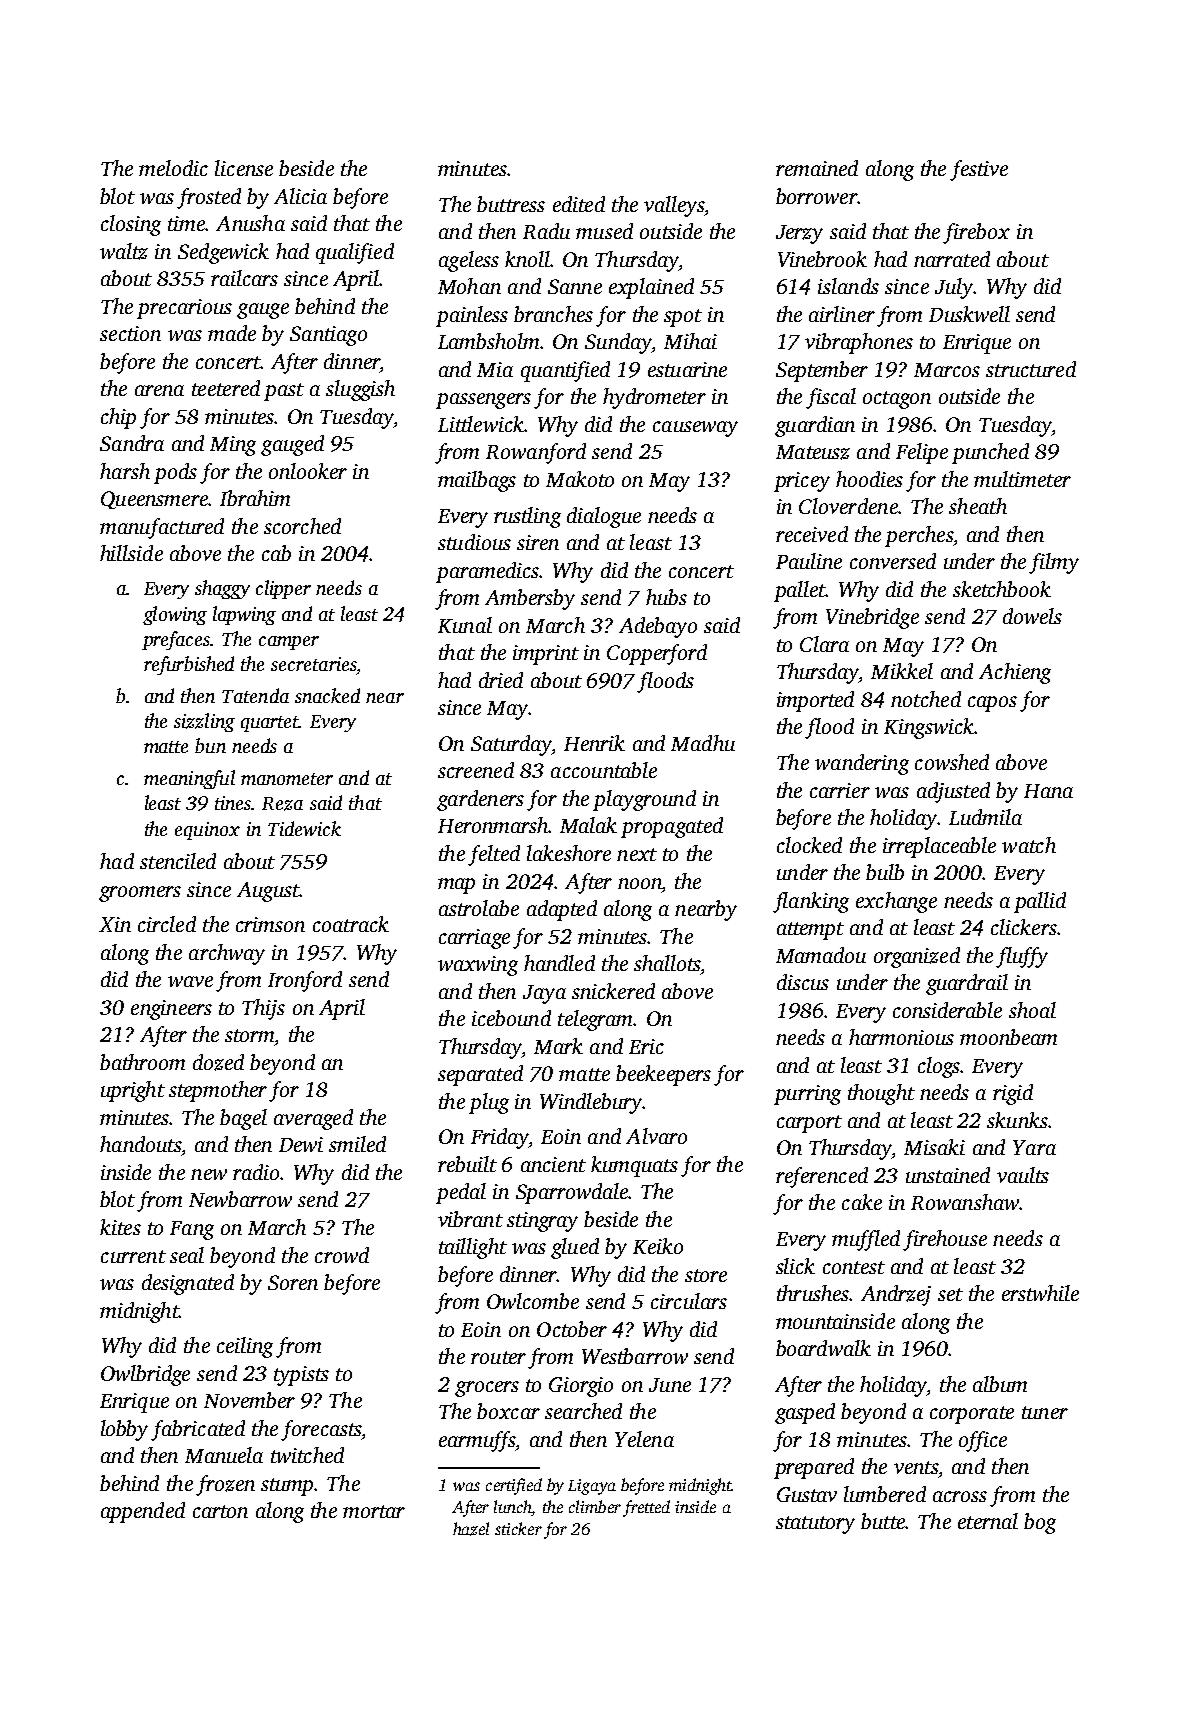 The width and height of the image is (1181, 1710). Describe the element at coordinates (969, 314) in the image. I see `Duskwell` at that location.
